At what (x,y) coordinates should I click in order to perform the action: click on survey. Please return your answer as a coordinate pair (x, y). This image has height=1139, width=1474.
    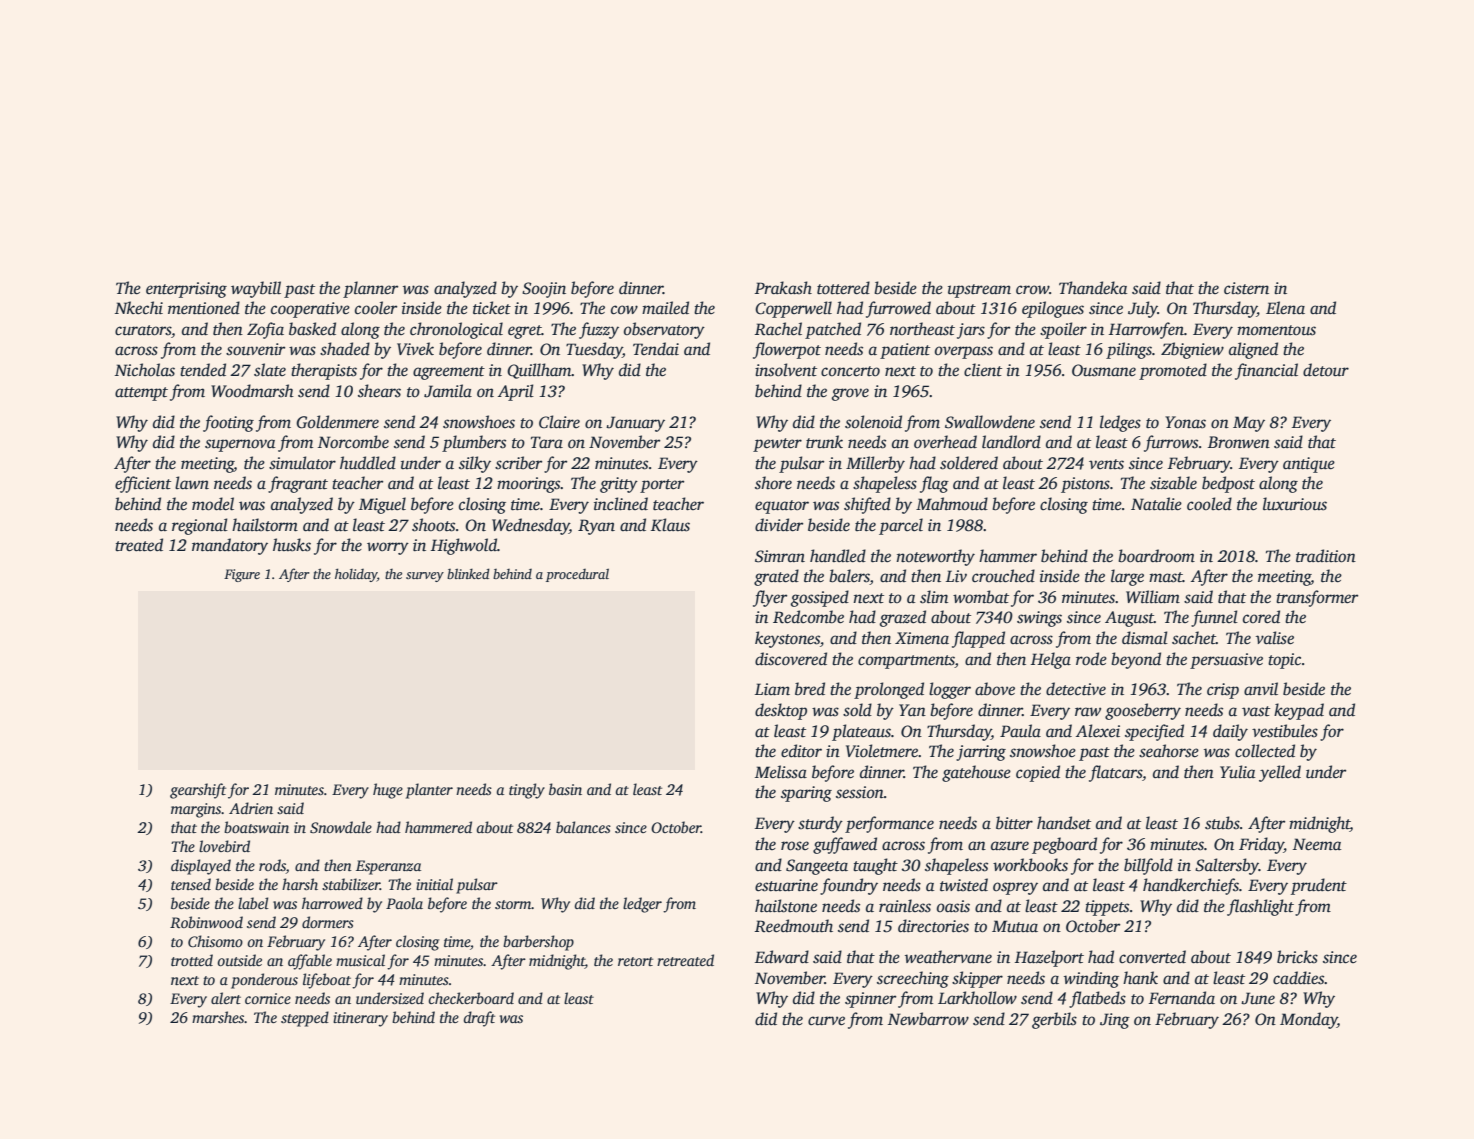
    Looking at the image, I should click on (425, 577).
